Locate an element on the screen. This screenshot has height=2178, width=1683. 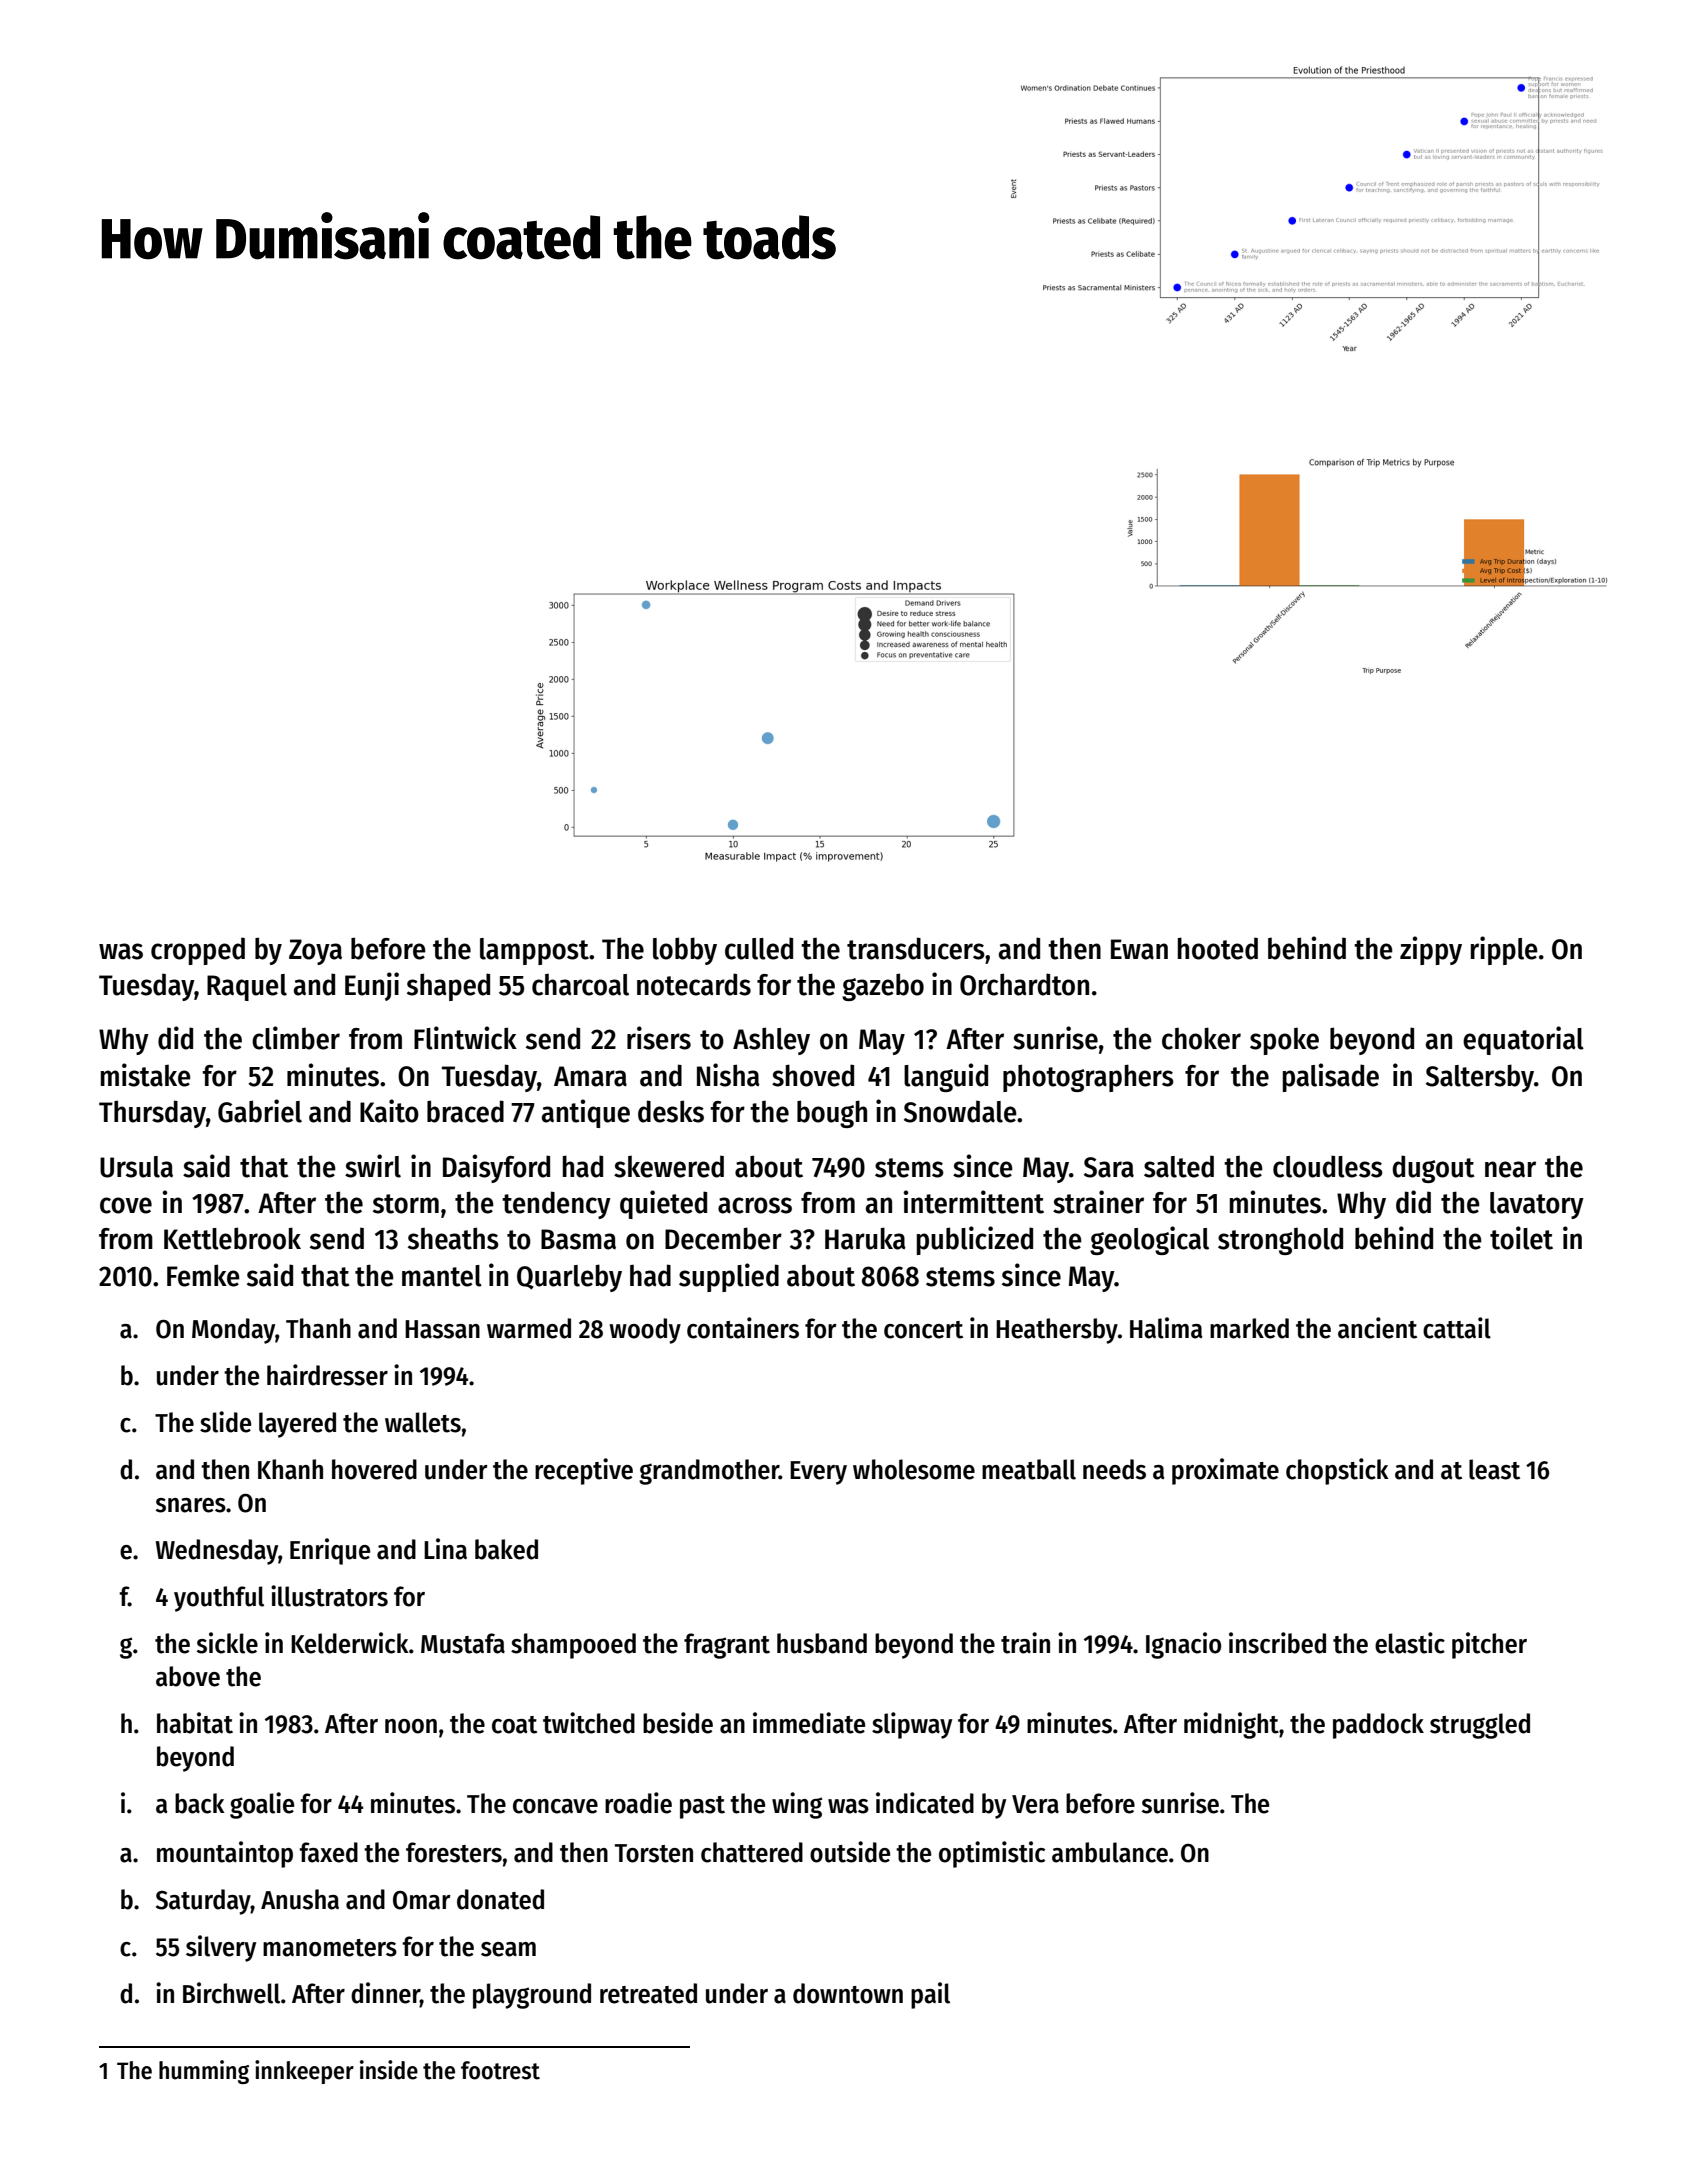
Gabriel is located at coordinates (260, 1111).
